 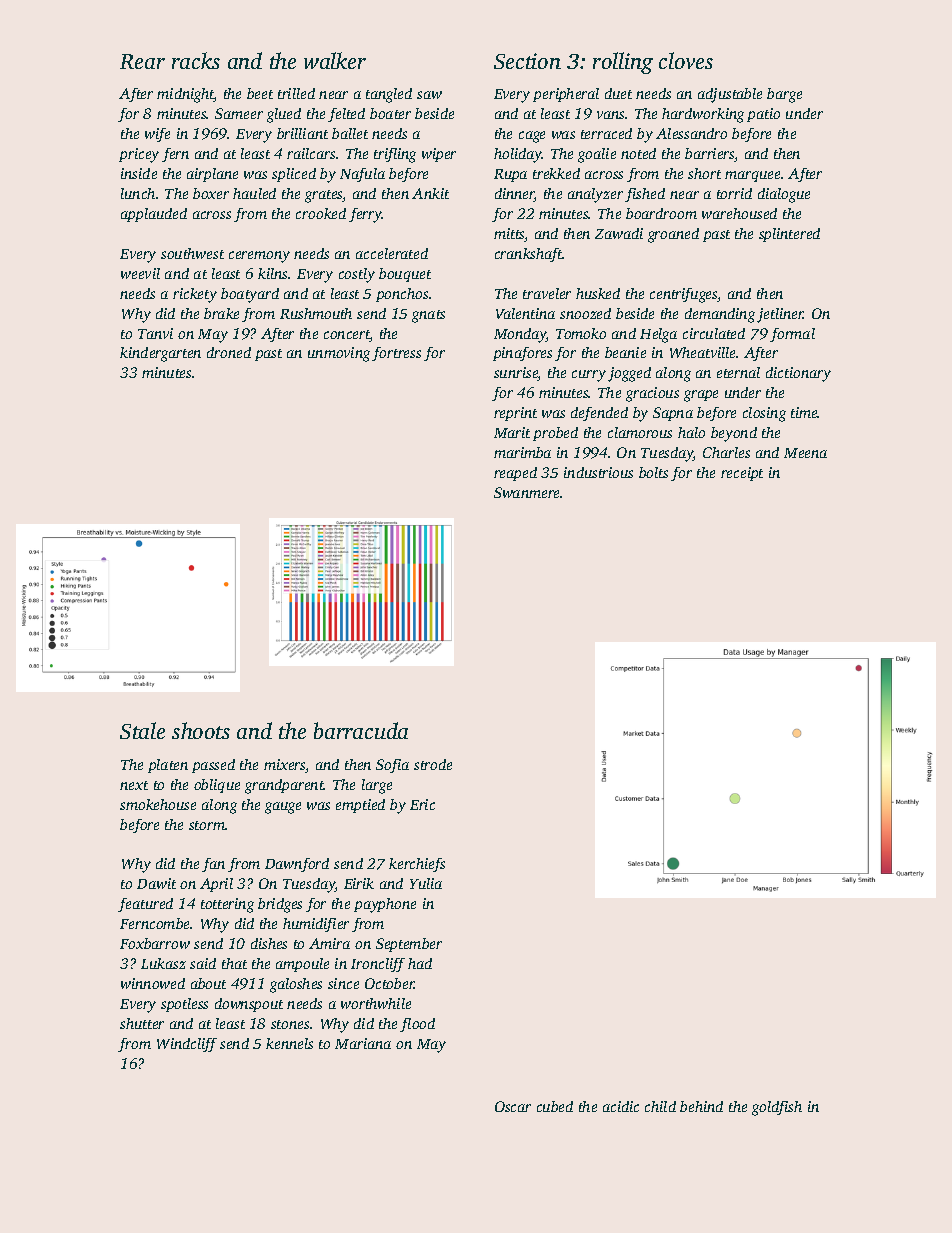 What do you see at coordinates (142, 61) in the screenshot?
I see `Rear` at bounding box center [142, 61].
